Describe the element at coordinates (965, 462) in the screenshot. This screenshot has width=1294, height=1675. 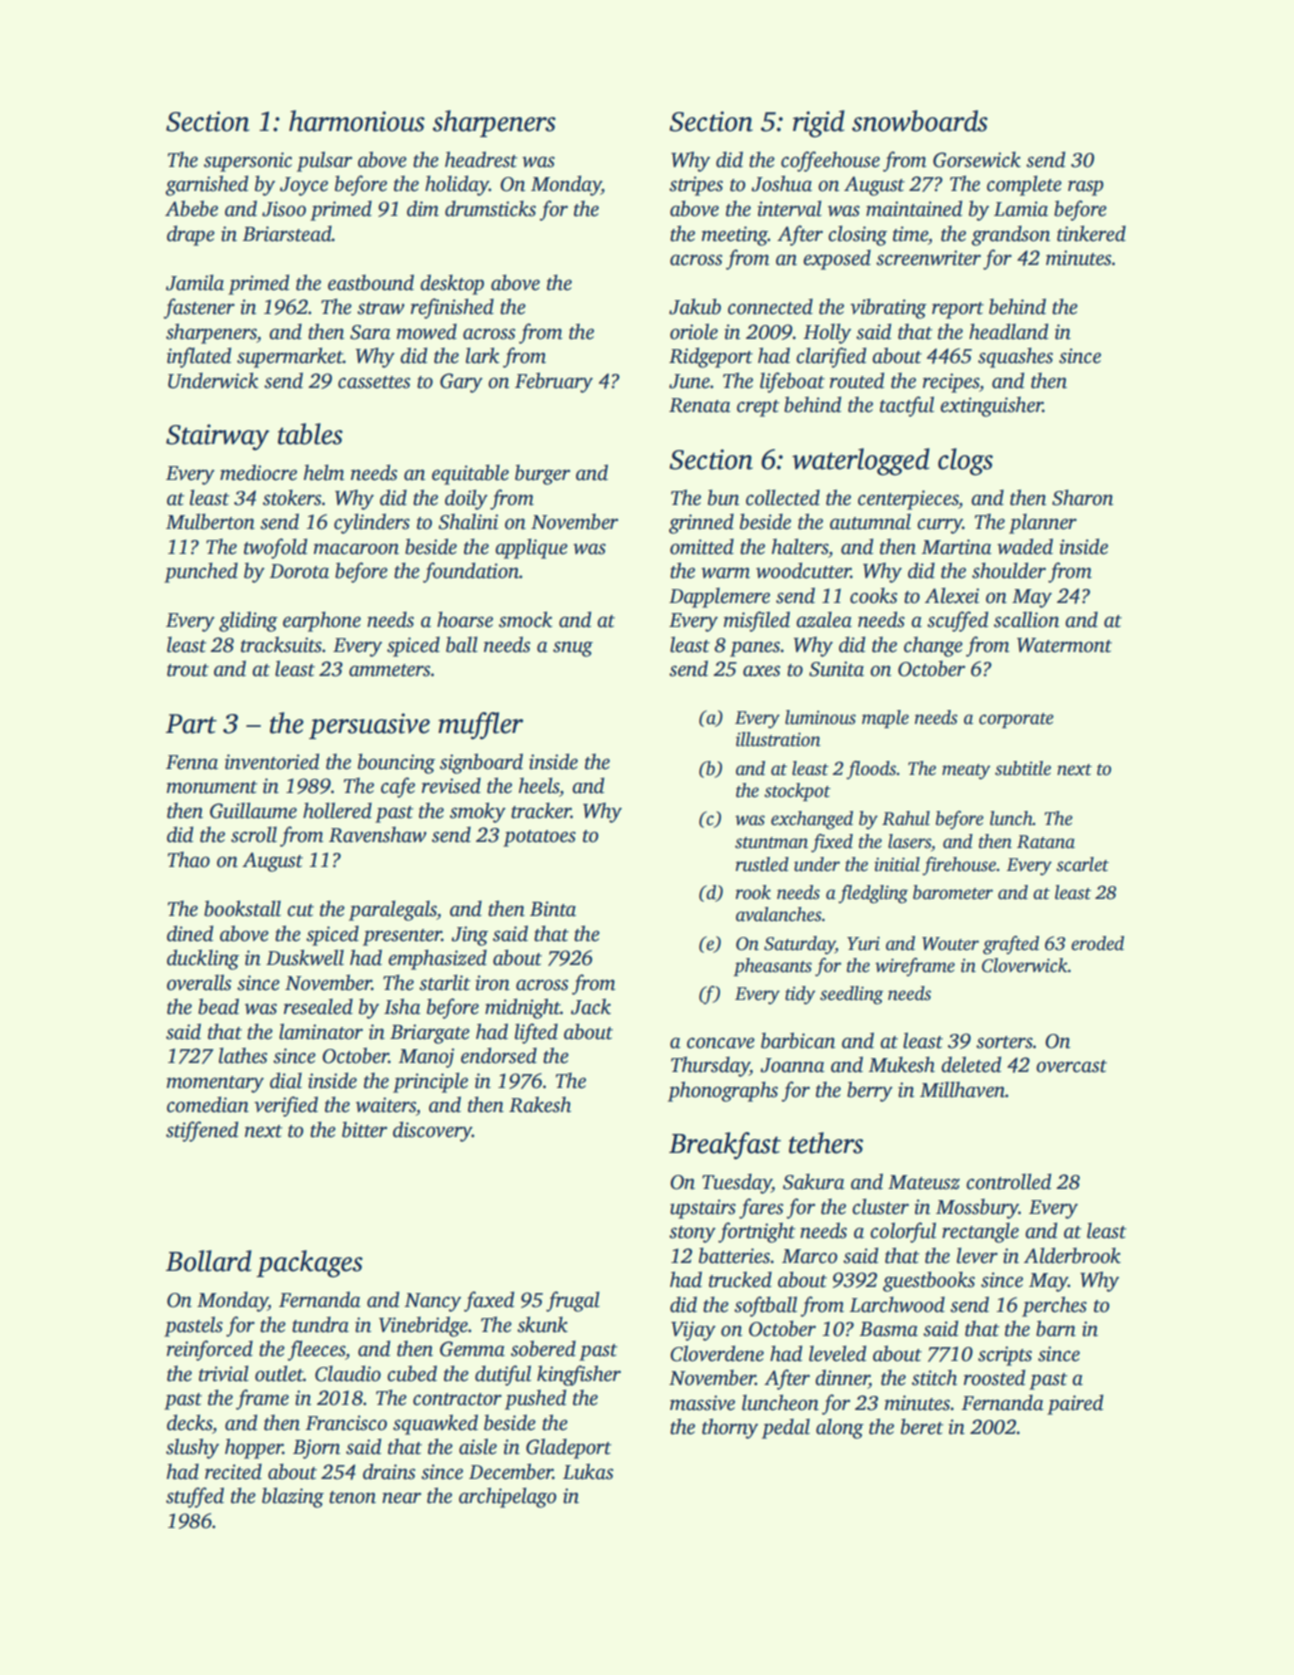
I see `clogs` at that location.
